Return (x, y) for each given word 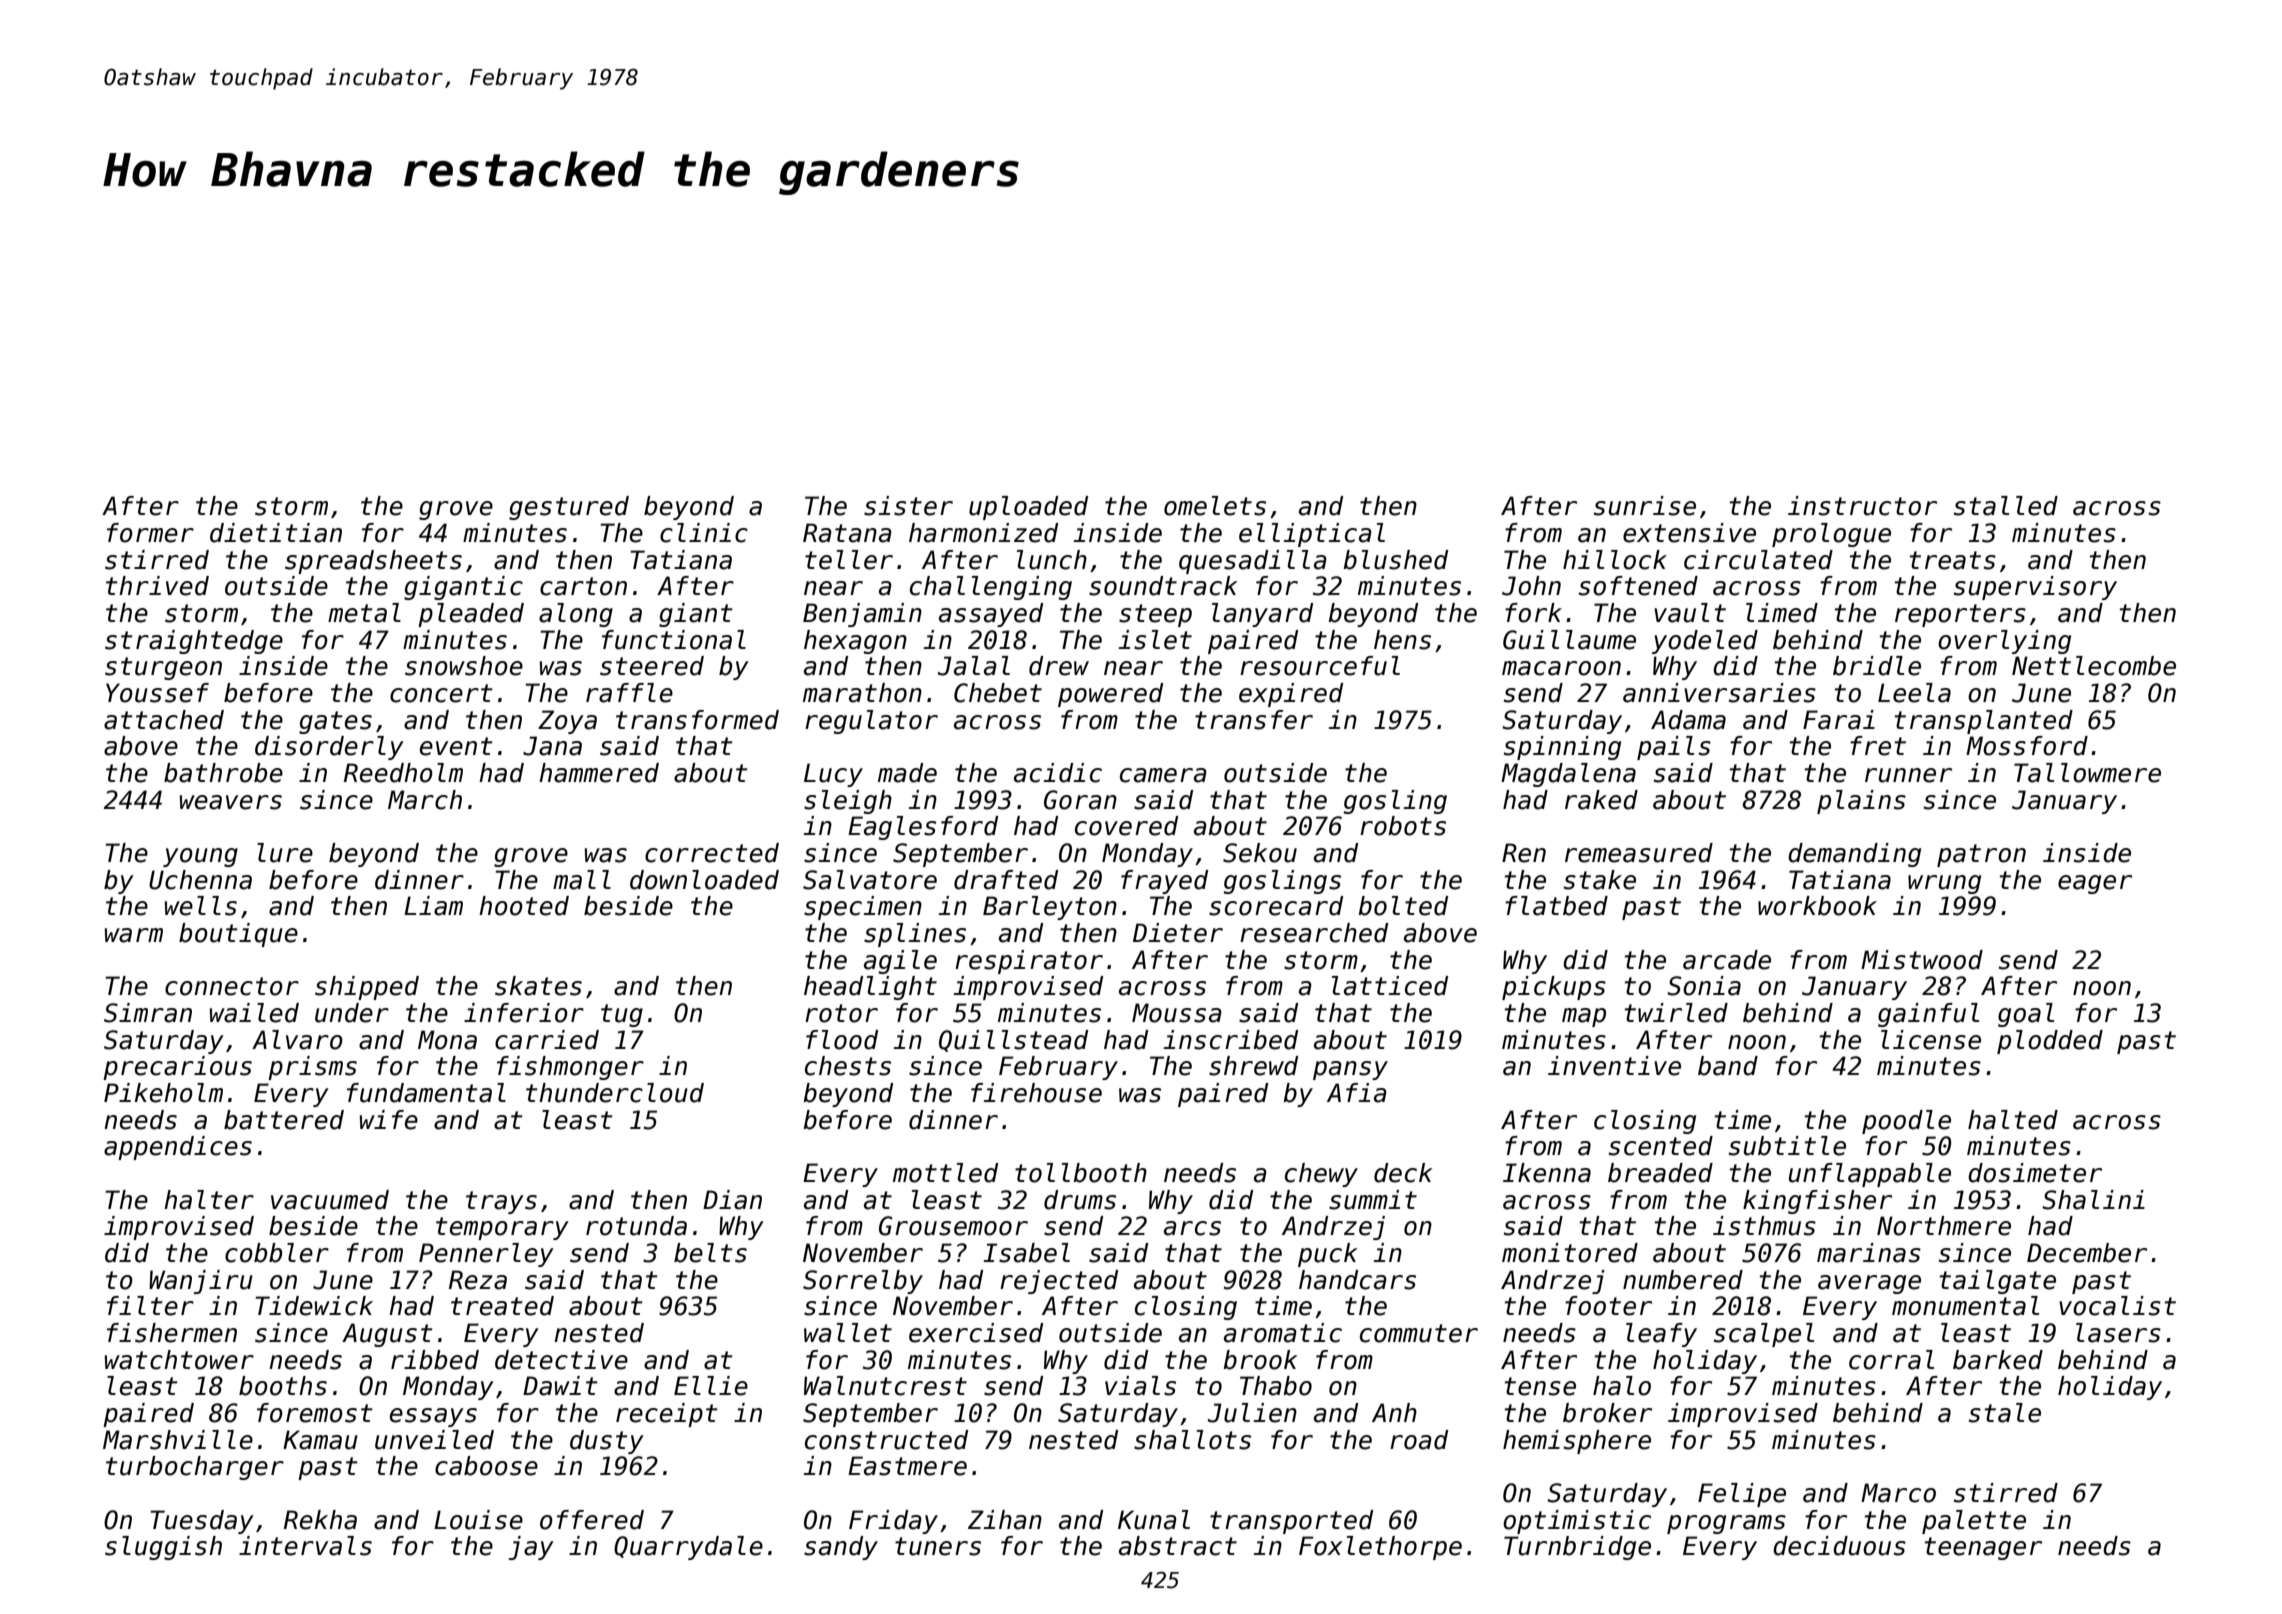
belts (710, 1253)
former (150, 533)
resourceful (1320, 666)
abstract (1178, 1546)
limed (1782, 613)
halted (2013, 1120)
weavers (231, 802)
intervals (305, 1546)
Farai (1839, 720)
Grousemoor (953, 1226)
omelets (1215, 506)
